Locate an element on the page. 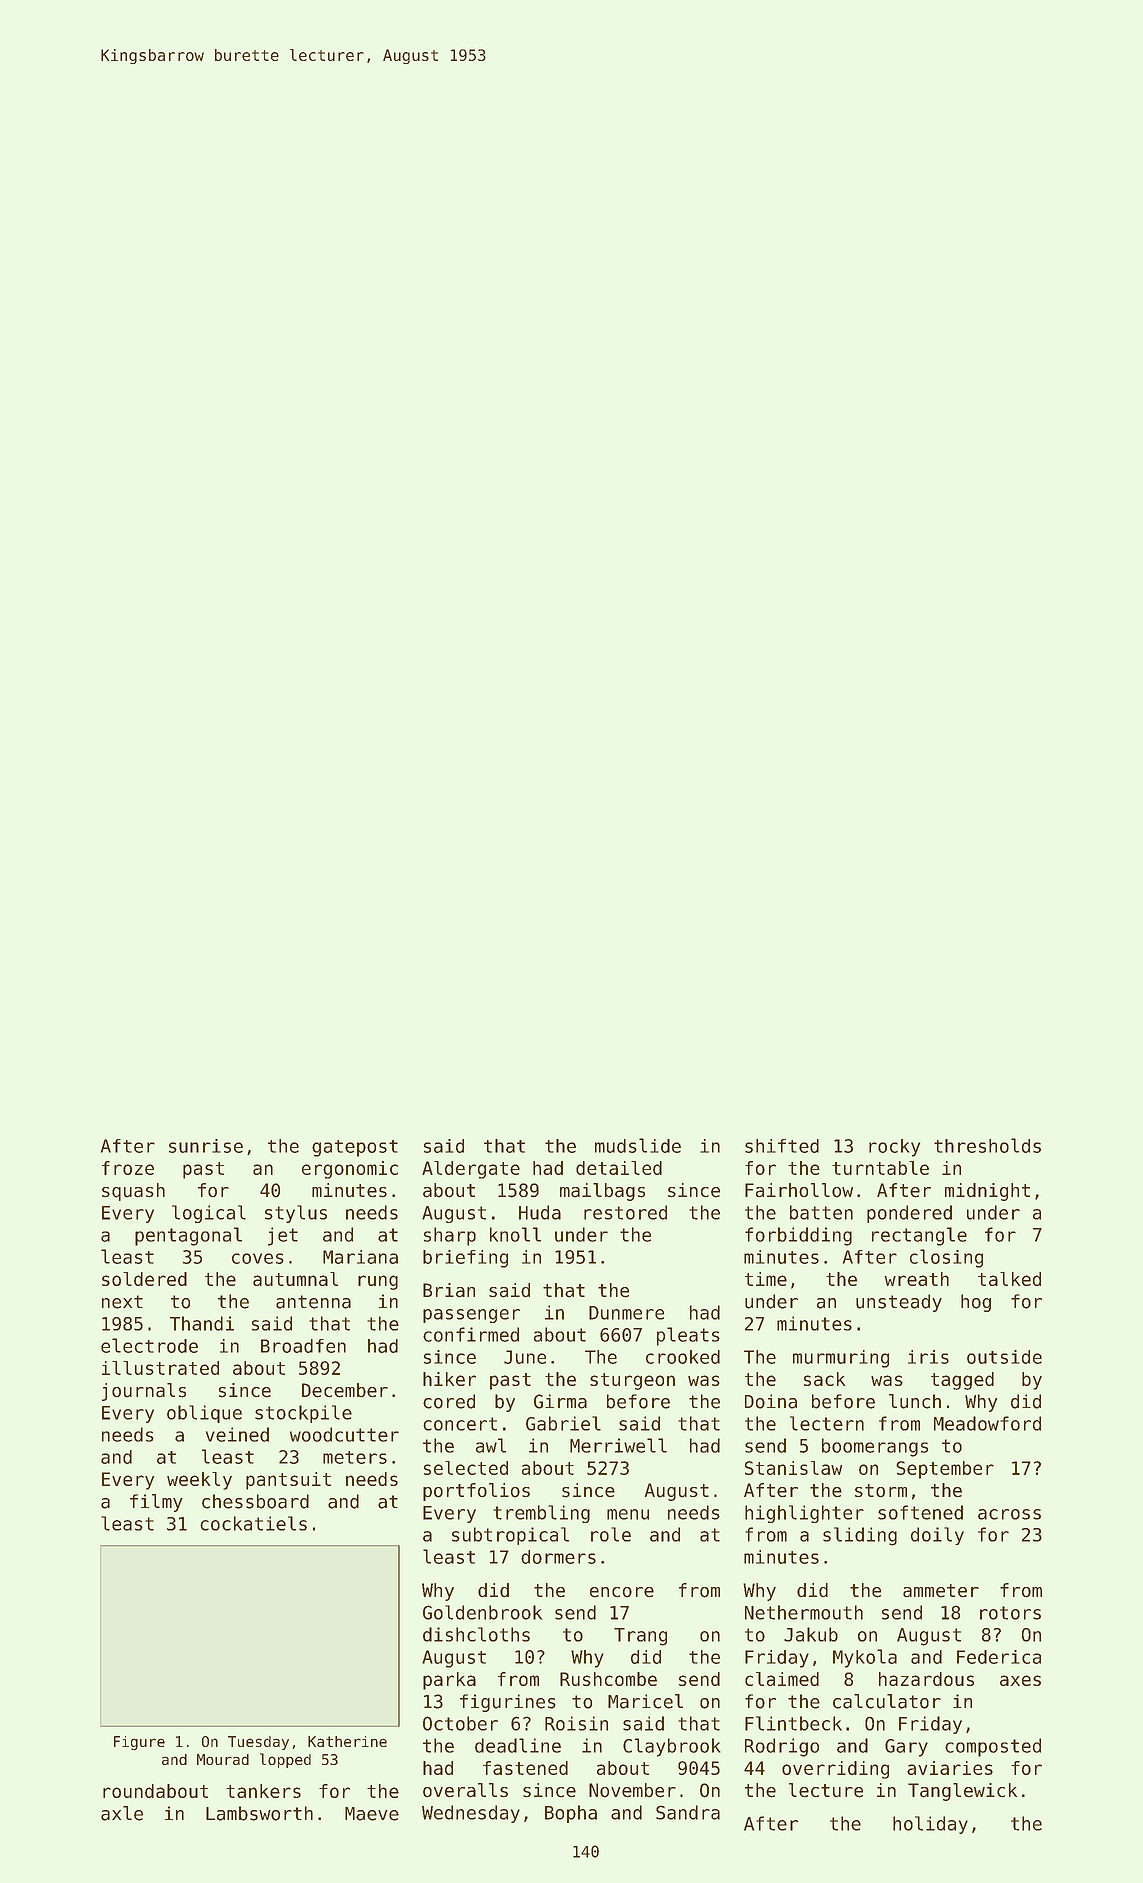 The image size is (1143, 1883). Dunmere is located at coordinates (626, 1313).
